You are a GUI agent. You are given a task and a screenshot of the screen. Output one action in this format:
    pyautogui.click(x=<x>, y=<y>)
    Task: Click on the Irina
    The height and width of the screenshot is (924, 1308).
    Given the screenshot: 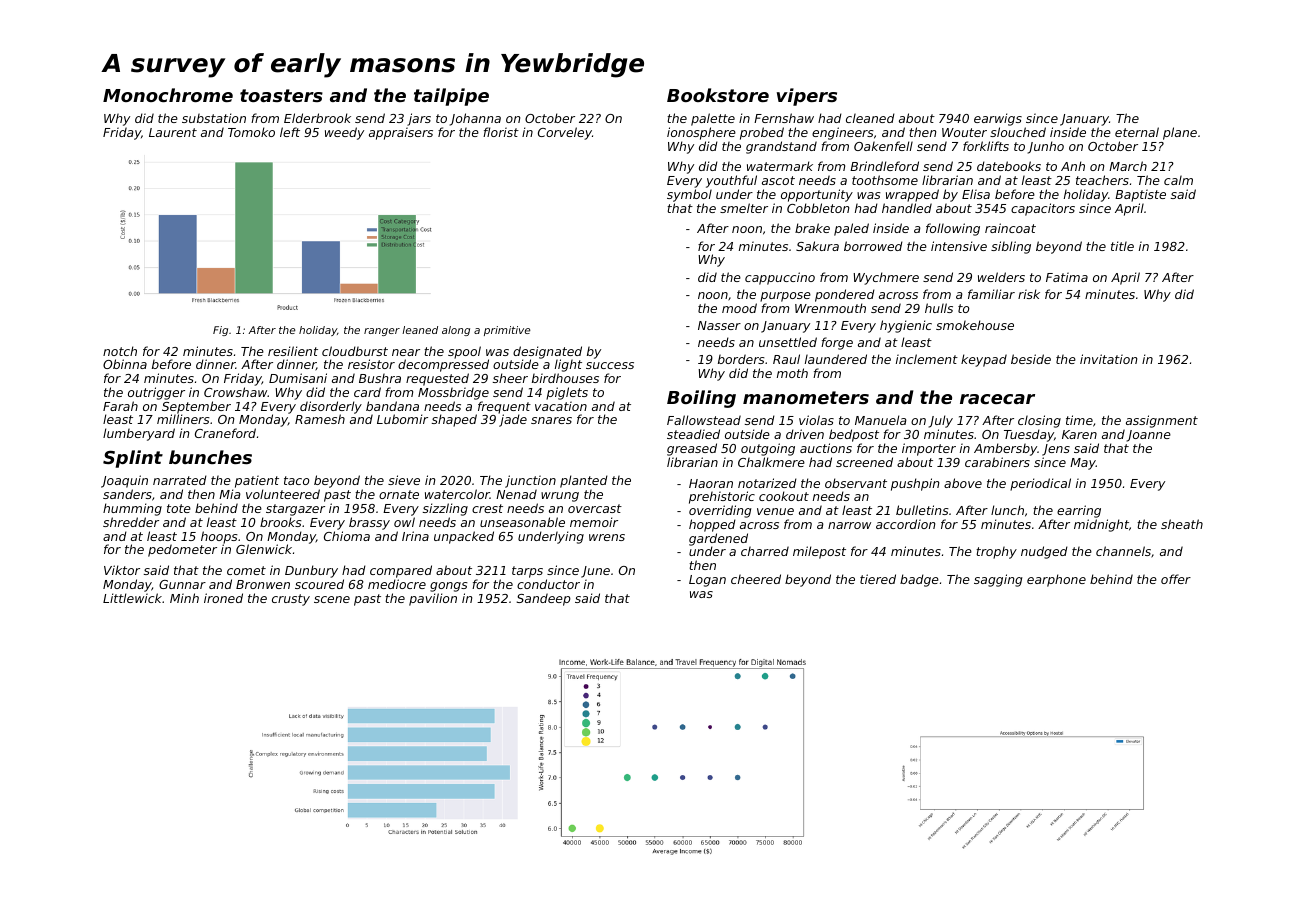 What is the action you would take?
    pyautogui.click(x=415, y=536)
